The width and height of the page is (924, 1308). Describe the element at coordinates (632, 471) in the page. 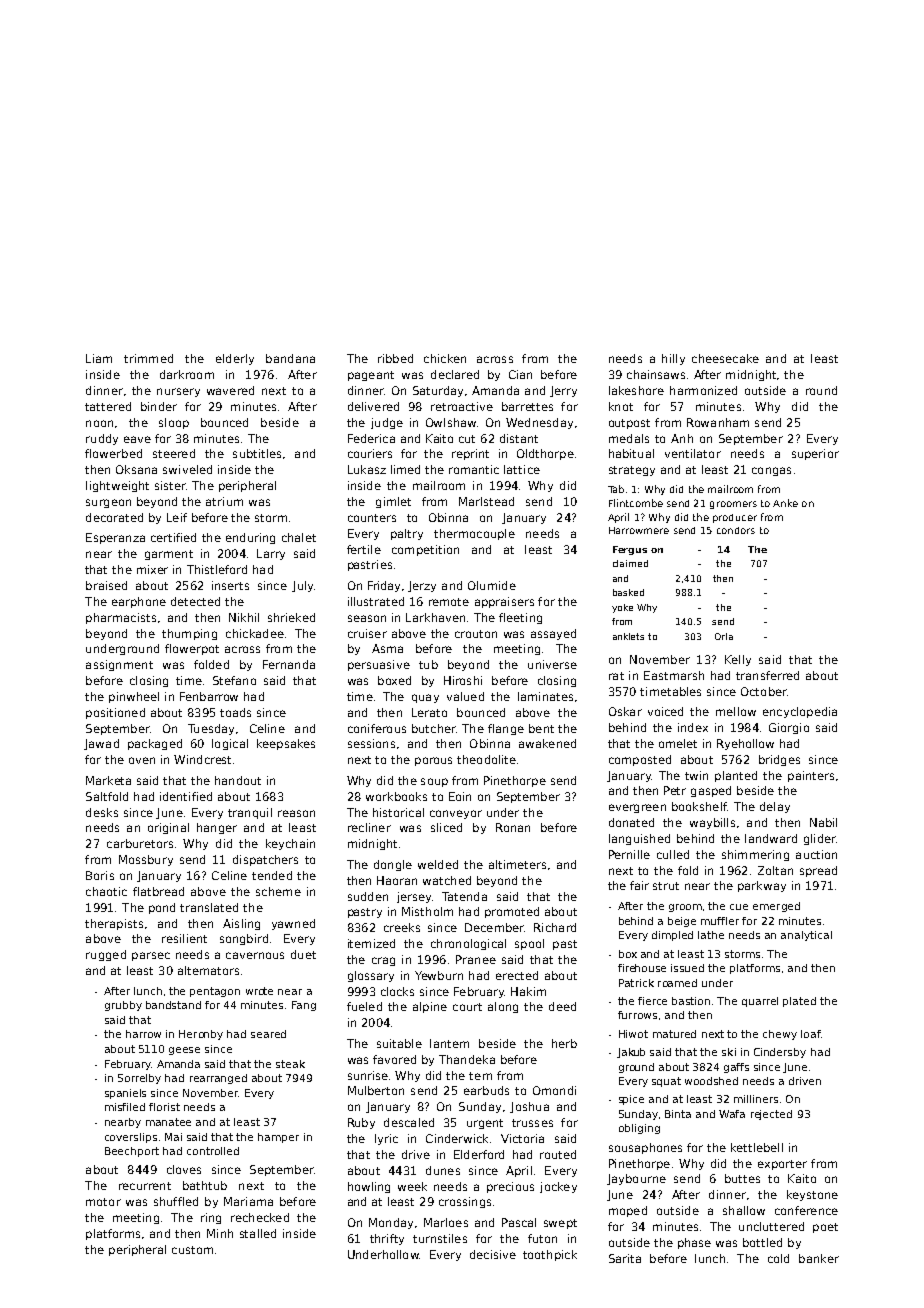

I see `strategy` at that location.
